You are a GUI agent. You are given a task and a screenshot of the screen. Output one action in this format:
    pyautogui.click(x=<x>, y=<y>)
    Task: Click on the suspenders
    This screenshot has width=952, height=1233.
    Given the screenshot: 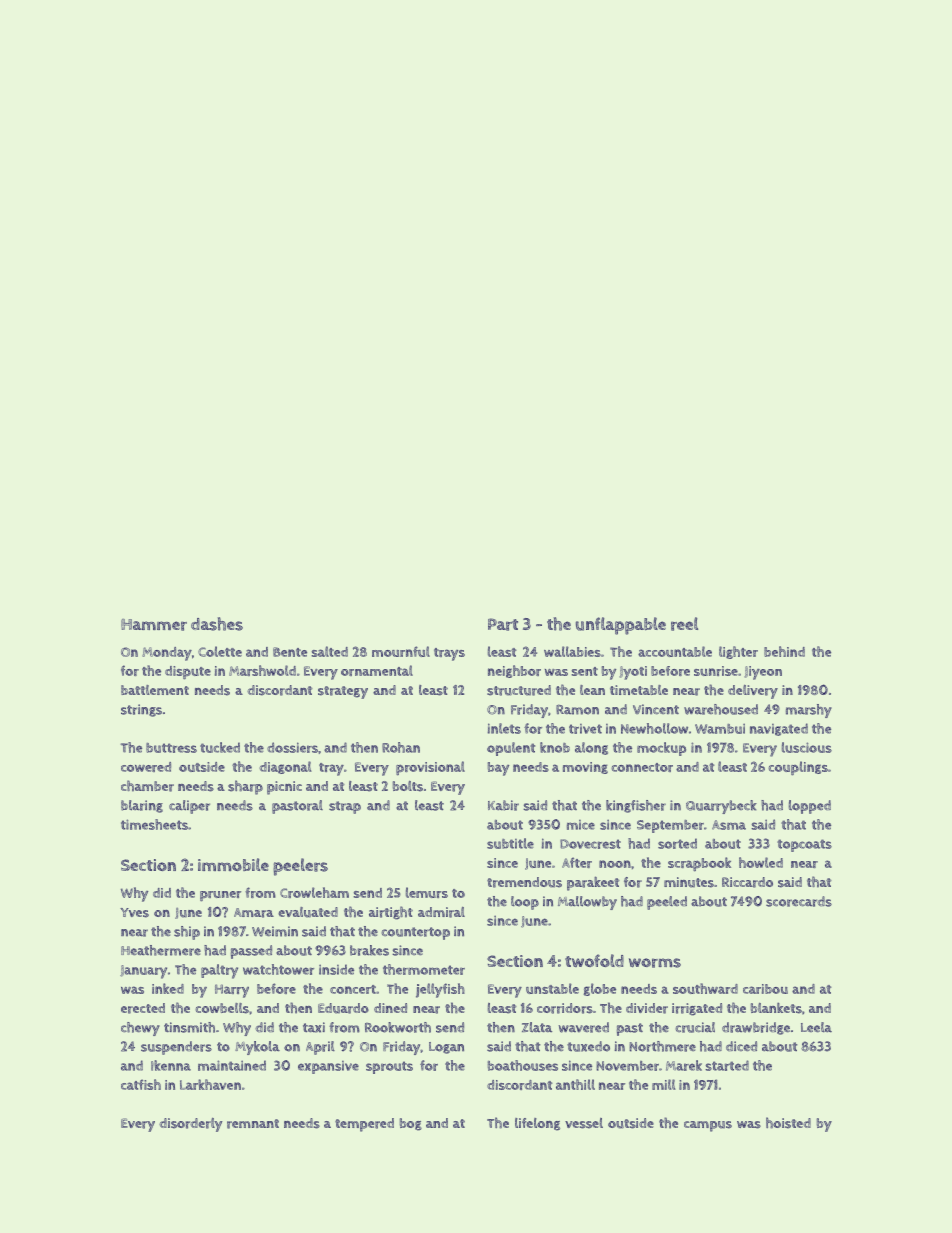 What is the action you would take?
    pyautogui.click(x=176, y=1048)
